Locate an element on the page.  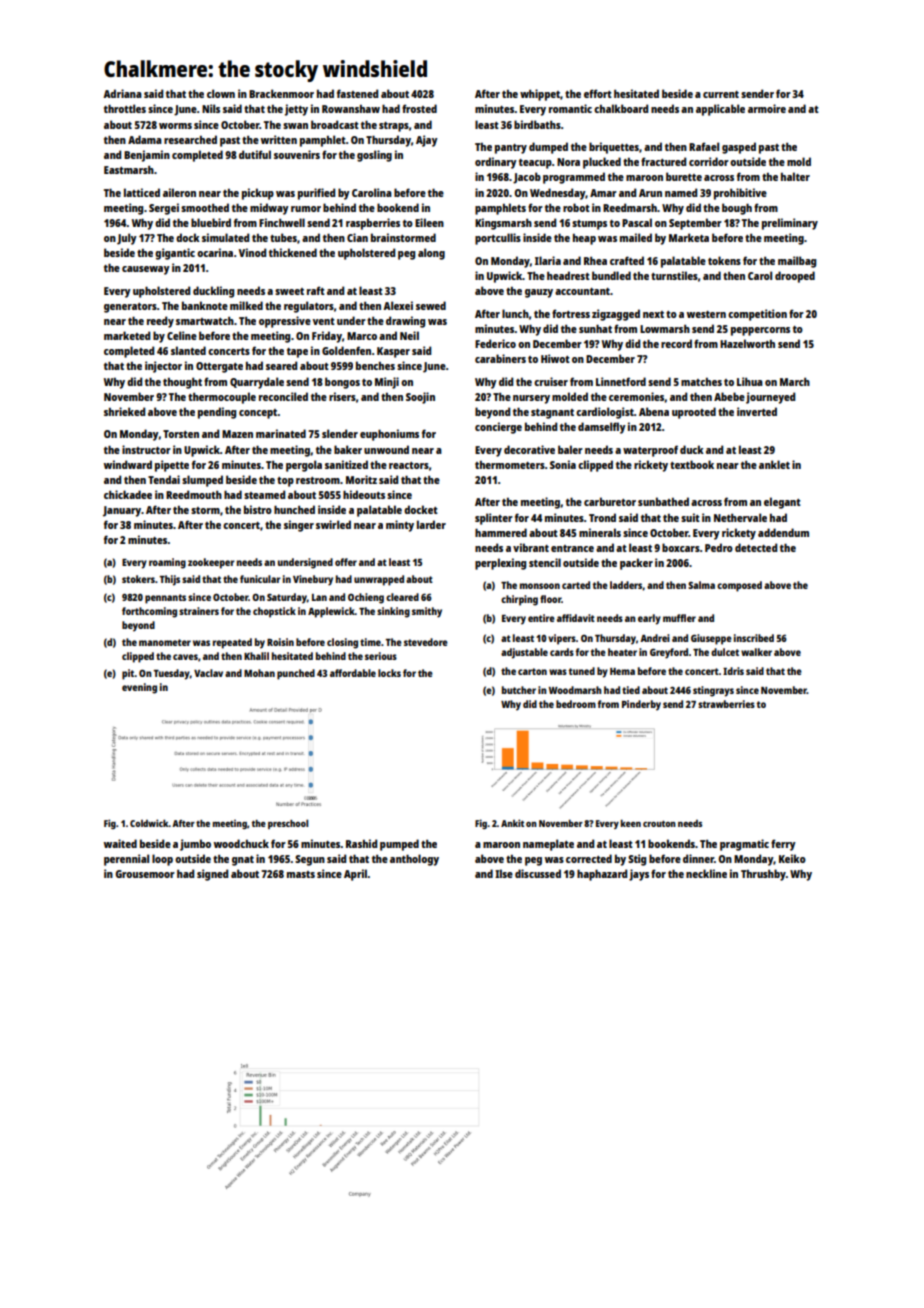
inscribed is located at coordinates (754, 638).
